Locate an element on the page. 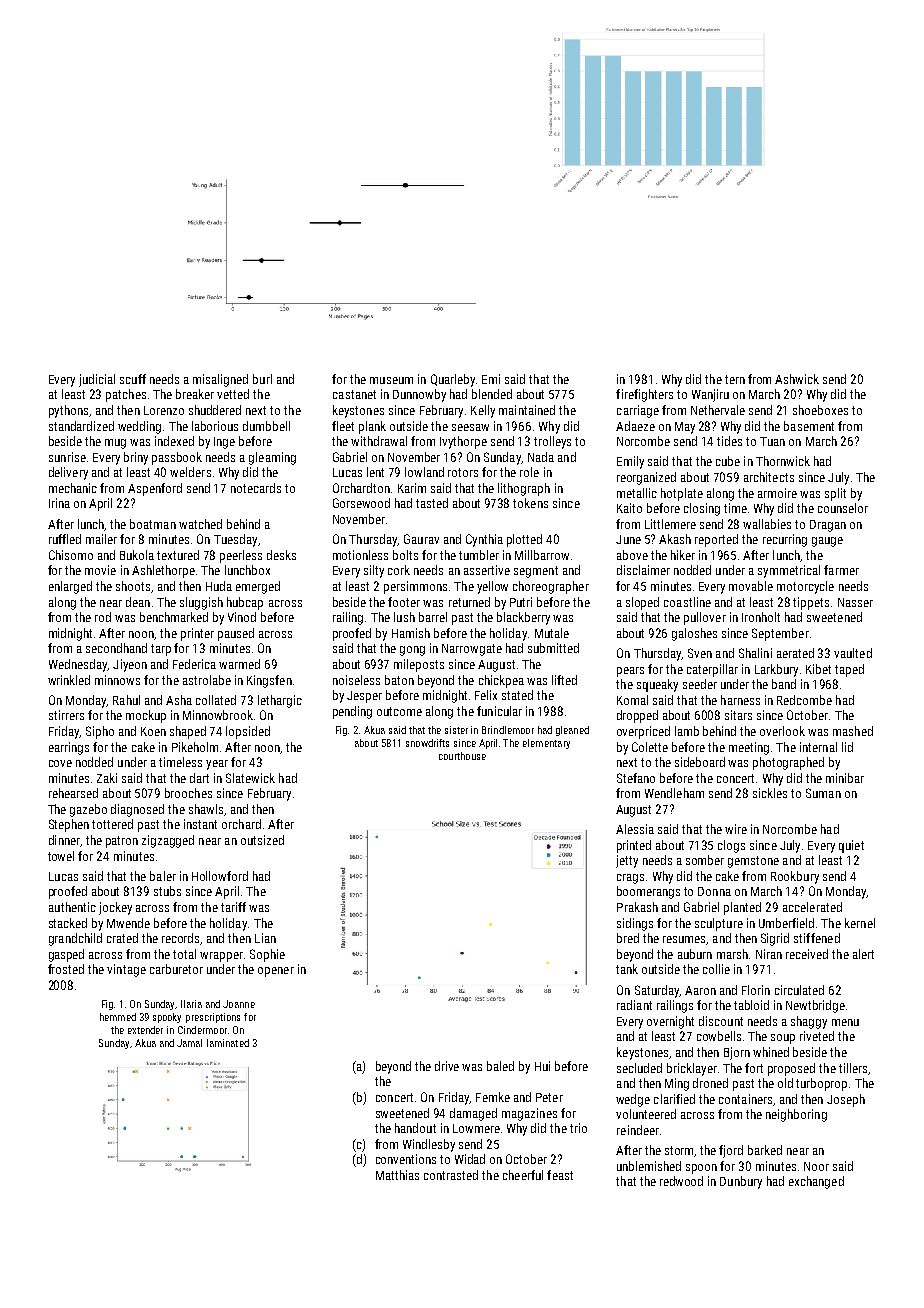  scuff is located at coordinates (133, 379).
